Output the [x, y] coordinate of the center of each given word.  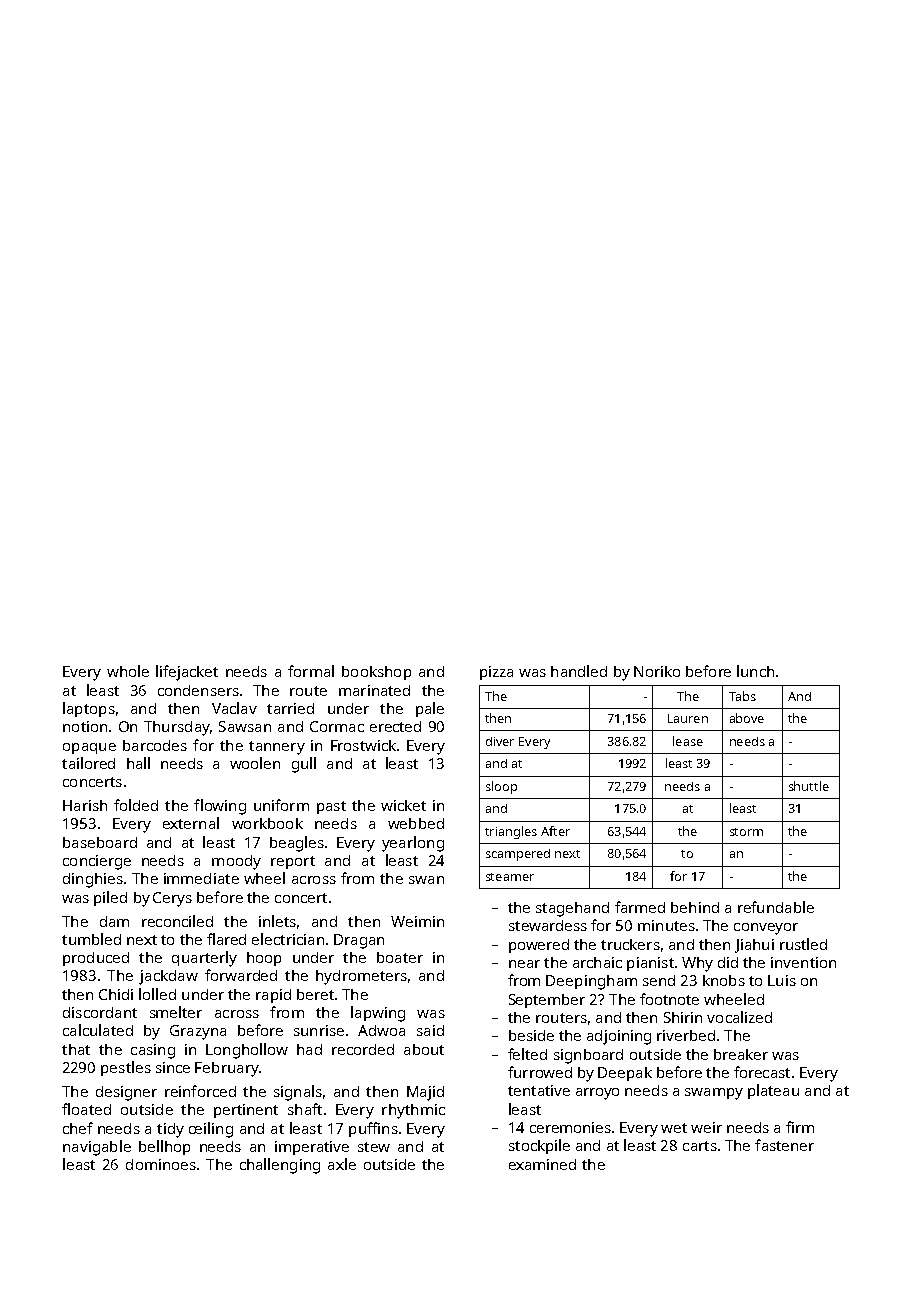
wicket [403, 805]
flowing [220, 807]
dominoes [161, 1164]
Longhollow [247, 1051]
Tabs [742, 696]
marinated [374, 690]
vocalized [739, 1017]
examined [542, 1164]
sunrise [319, 1030]
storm [746, 832]
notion [85, 726]
